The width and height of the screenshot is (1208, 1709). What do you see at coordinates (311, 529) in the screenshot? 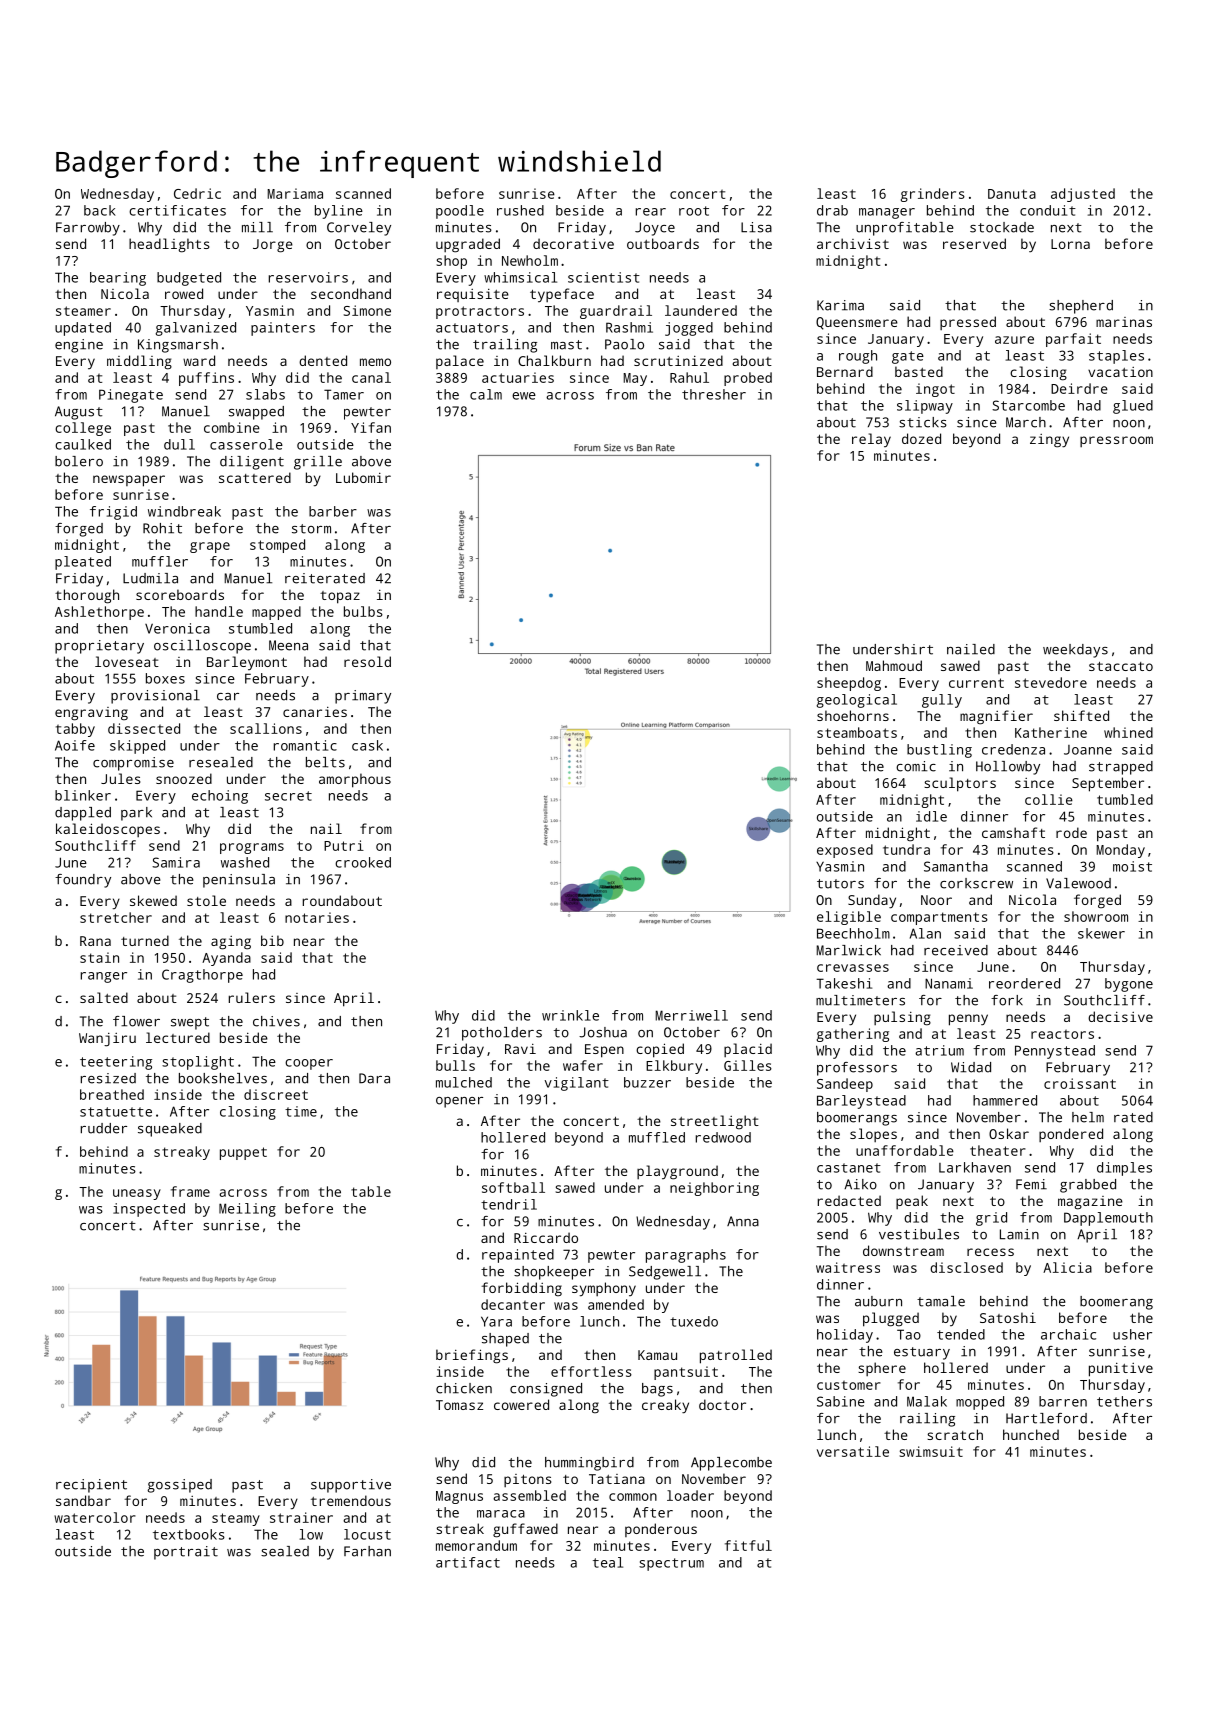
I see `storm` at bounding box center [311, 529].
